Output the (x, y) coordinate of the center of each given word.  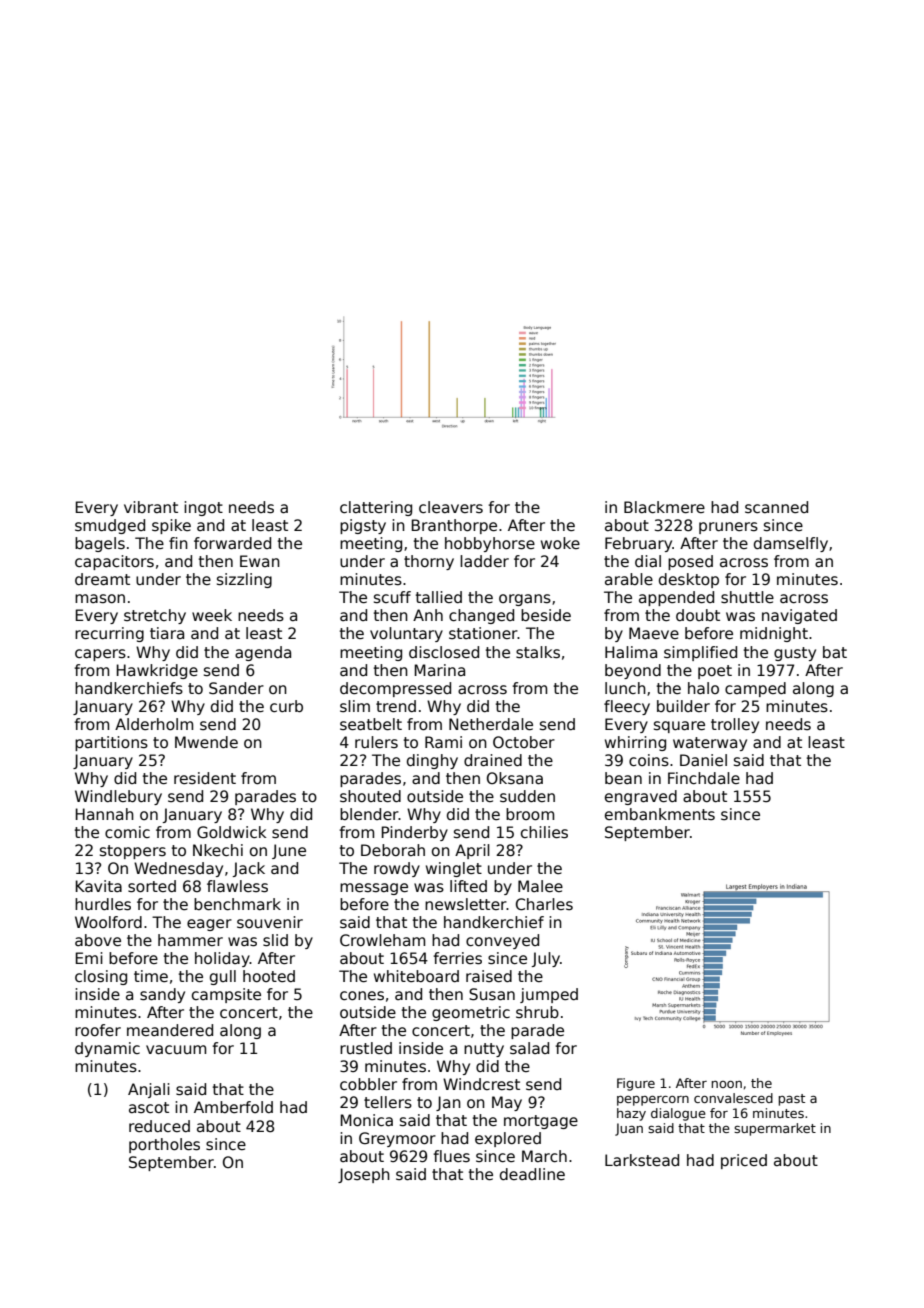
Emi (89, 958)
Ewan (260, 561)
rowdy (397, 869)
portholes (164, 1145)
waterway (710, 744)
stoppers (133, 852)
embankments (660, 814)
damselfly (791, 544)
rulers (376, 742)
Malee (540, 886)
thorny (429, 562)
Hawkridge (157, 671)
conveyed (502, 941)
